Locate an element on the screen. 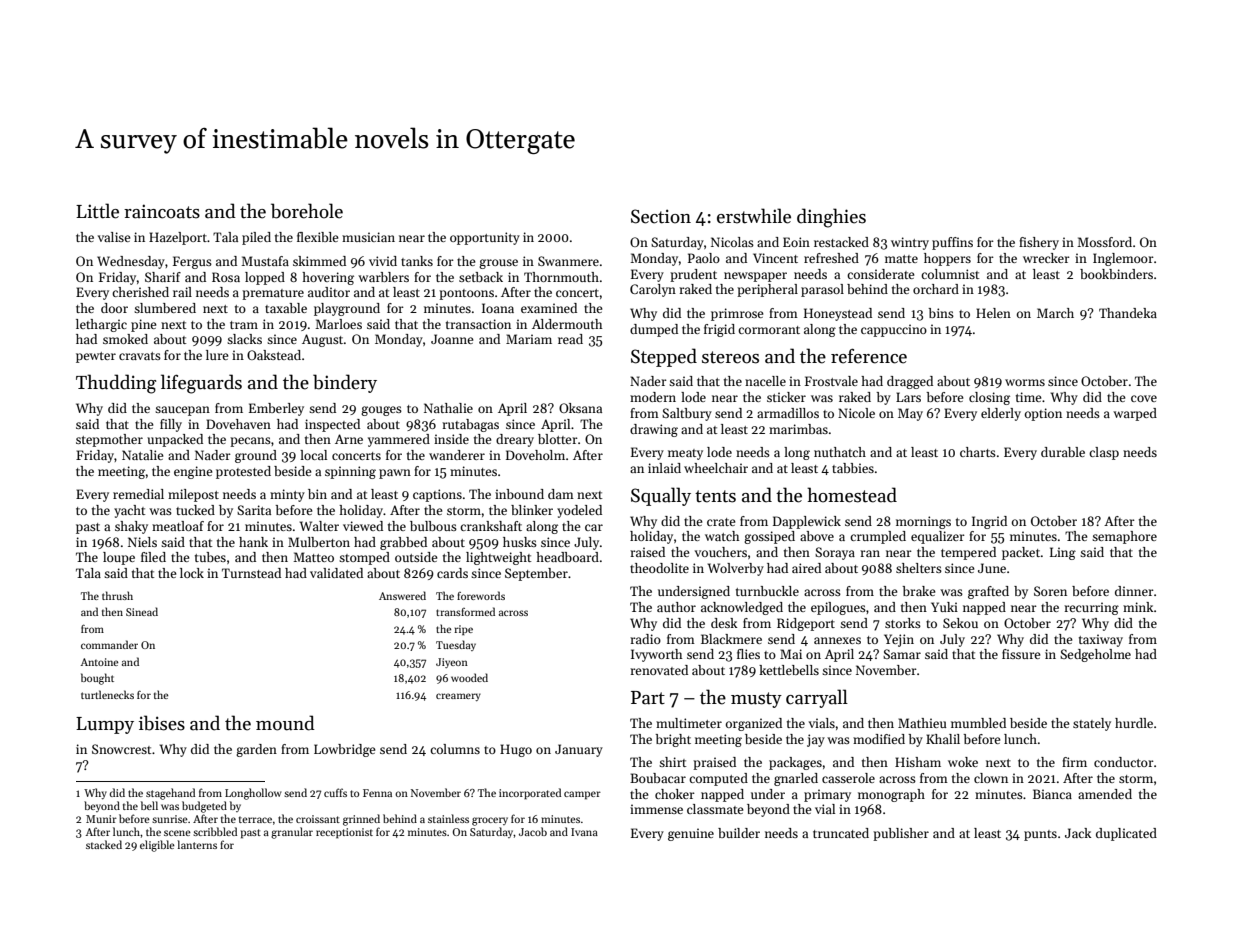 The image size is (1233, 952). Thandeka is located at coordinates (1128, 313).
